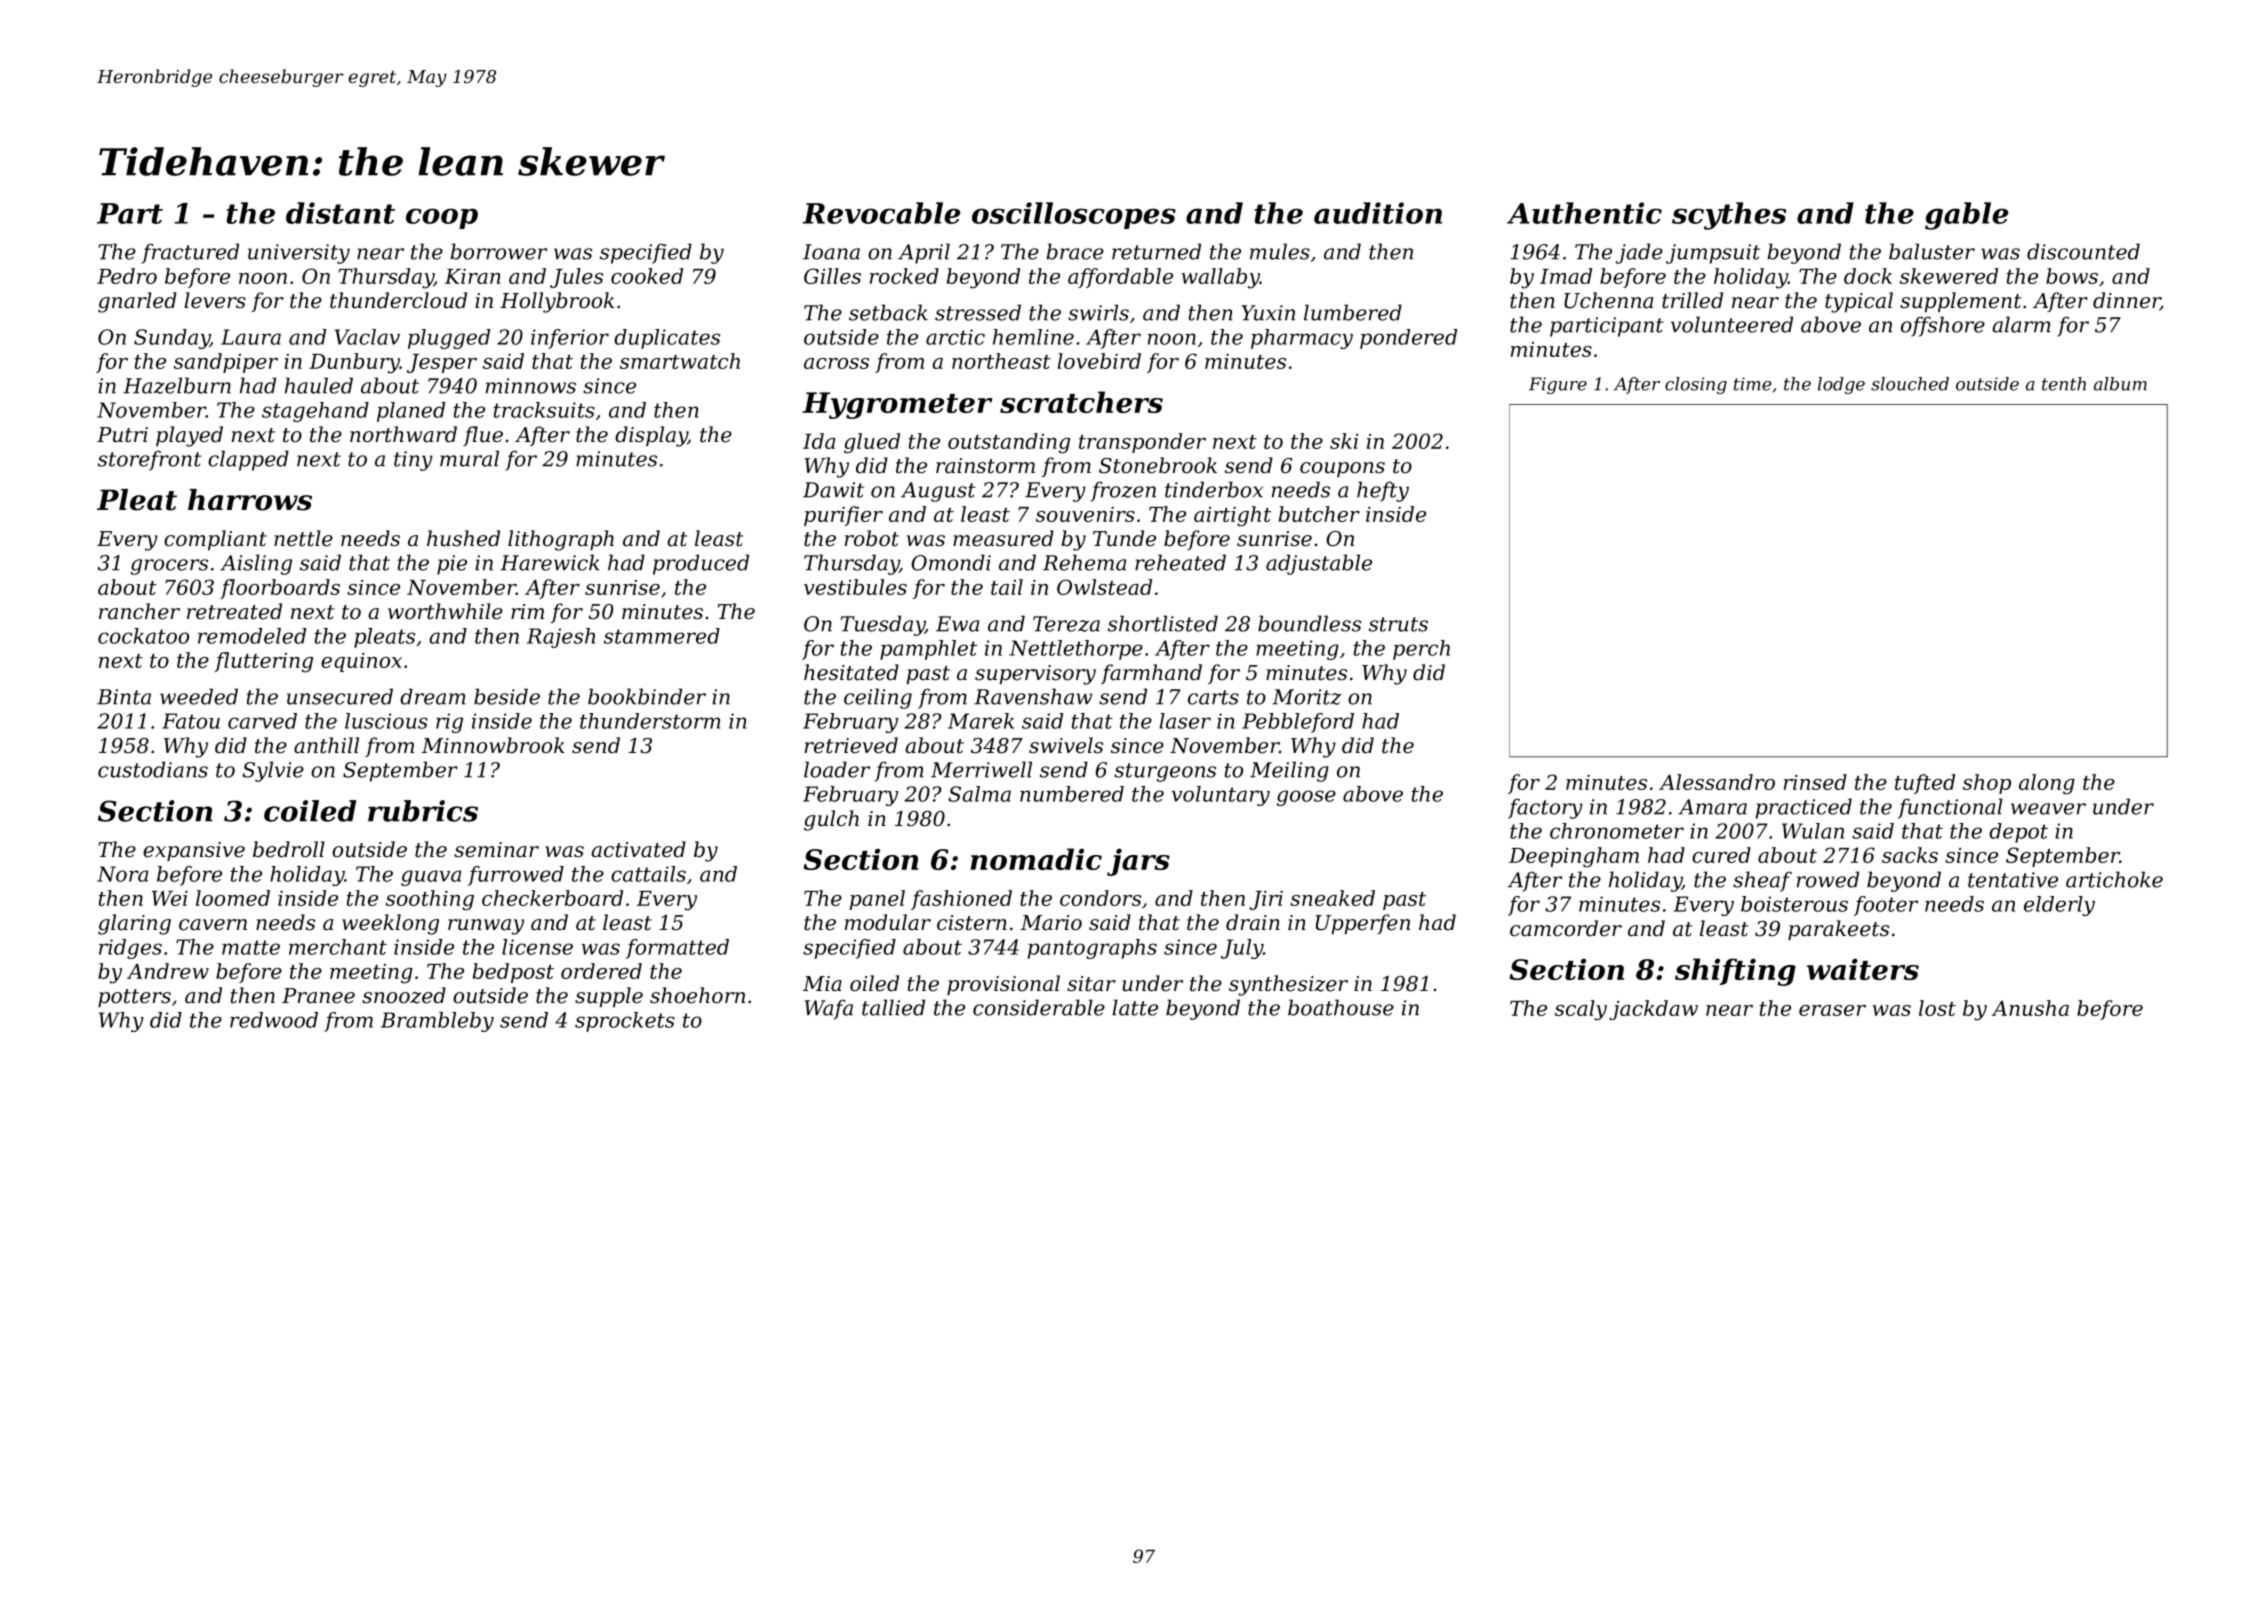 Image resolution: width=2265 pixels, height=1602 pixels. What do you see at coordinates (550, 562) in the screenshot?
I see `Harewick` at bounding box center [550, 562].
